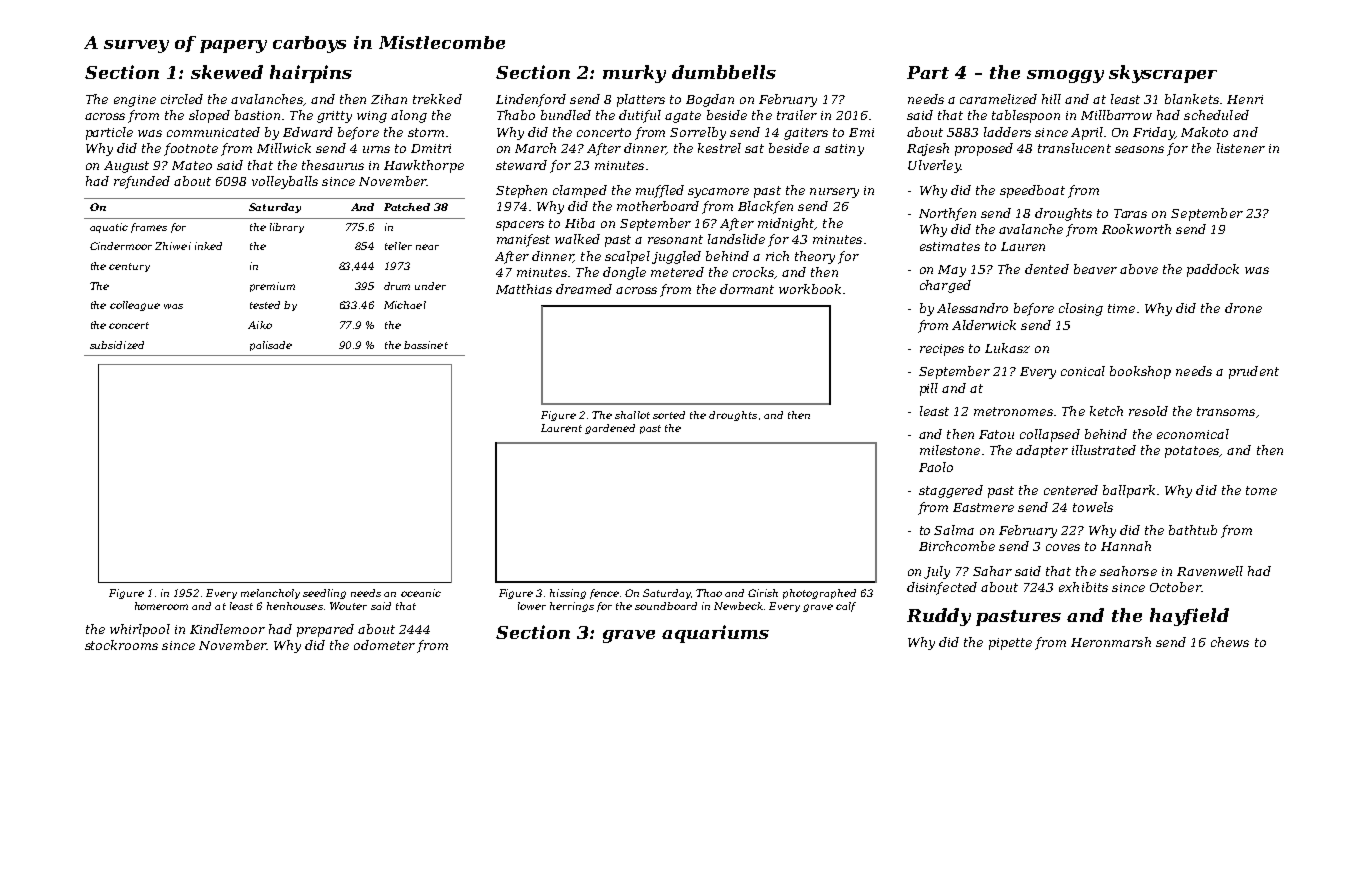  What do you see at coordinates (610, 429) in the screenshot?
I see `gardened` at bounding box center [610, 429].
